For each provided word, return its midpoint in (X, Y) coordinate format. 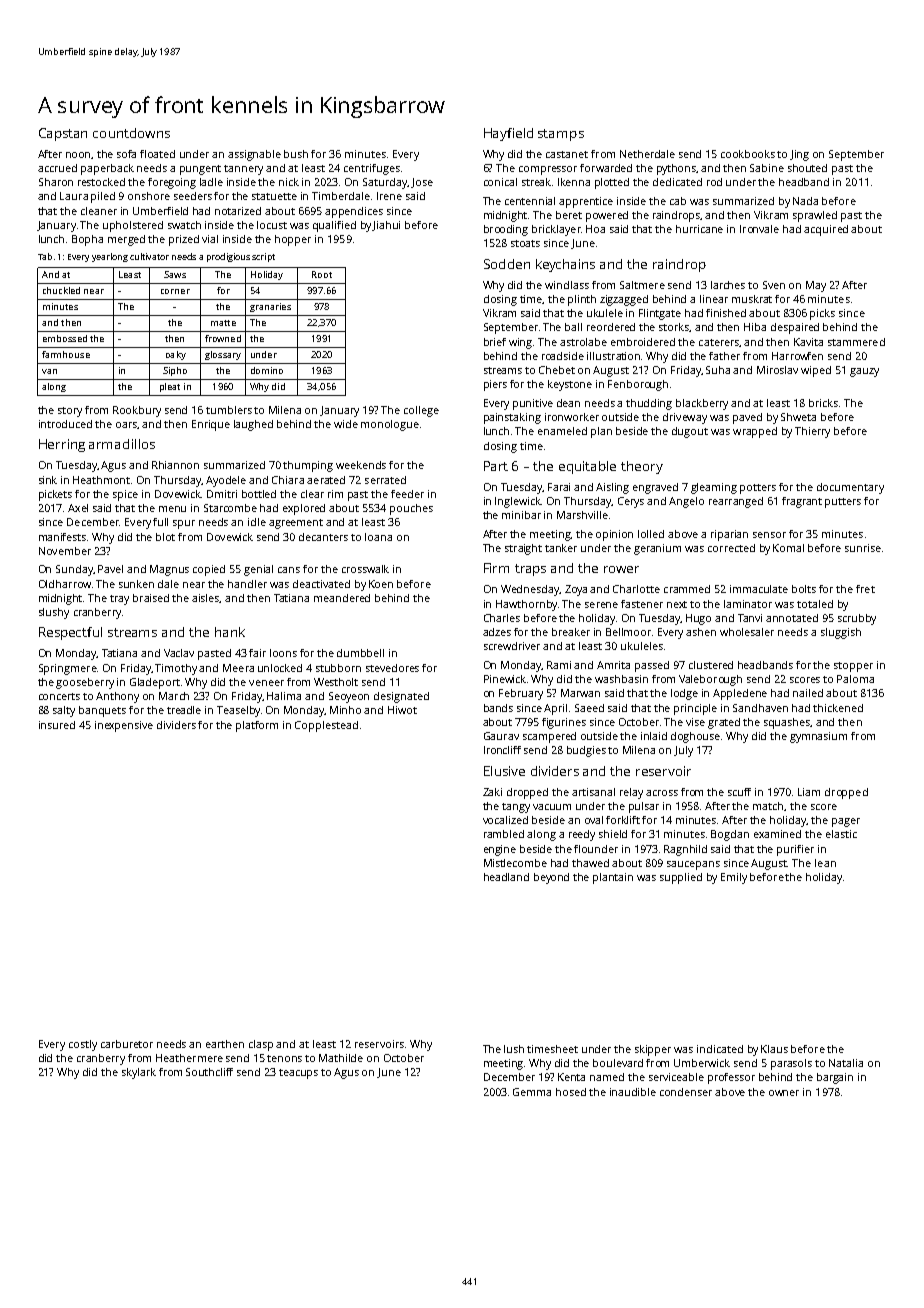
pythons (677, 169)
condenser (686, 1092)
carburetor (127, 1044)
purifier (795, 850)
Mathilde (341, 1058)
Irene (389, 196)
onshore (149, 196)
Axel (78, 508)
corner (175, 291)
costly (83, 1045)
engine (500, 850)
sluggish (841, 633)
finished (726, 313)
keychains (565, 265)
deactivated (321, 584)
